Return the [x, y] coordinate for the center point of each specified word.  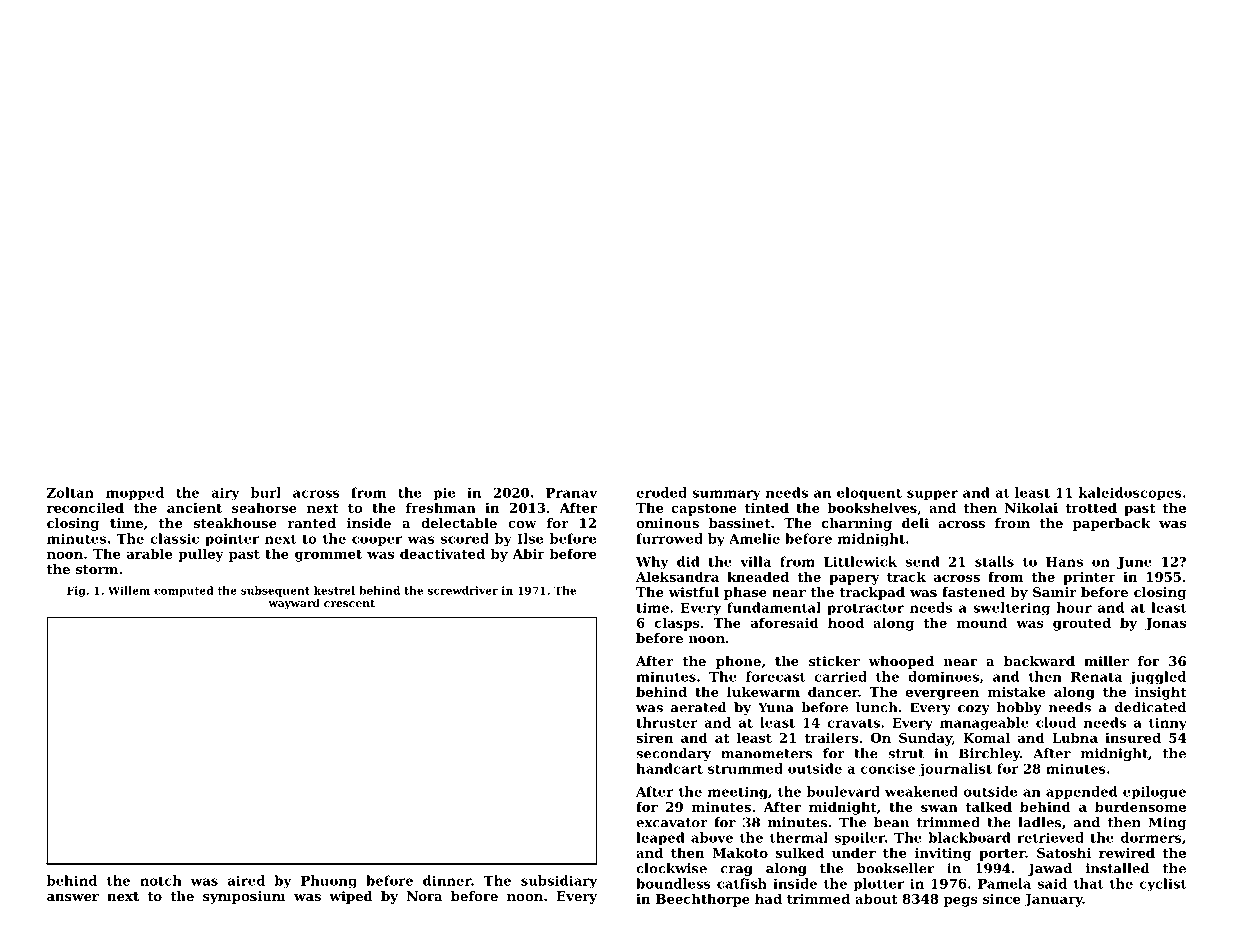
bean [891, 822]
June [1134, 563]
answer [73, 897]
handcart [669, 768]
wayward [294, 604]
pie [444, 494]
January [1053, 900]
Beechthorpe [703, 900]
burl [266, 492]
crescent [349, 603]
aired [246, 880]
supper [932, 495]
